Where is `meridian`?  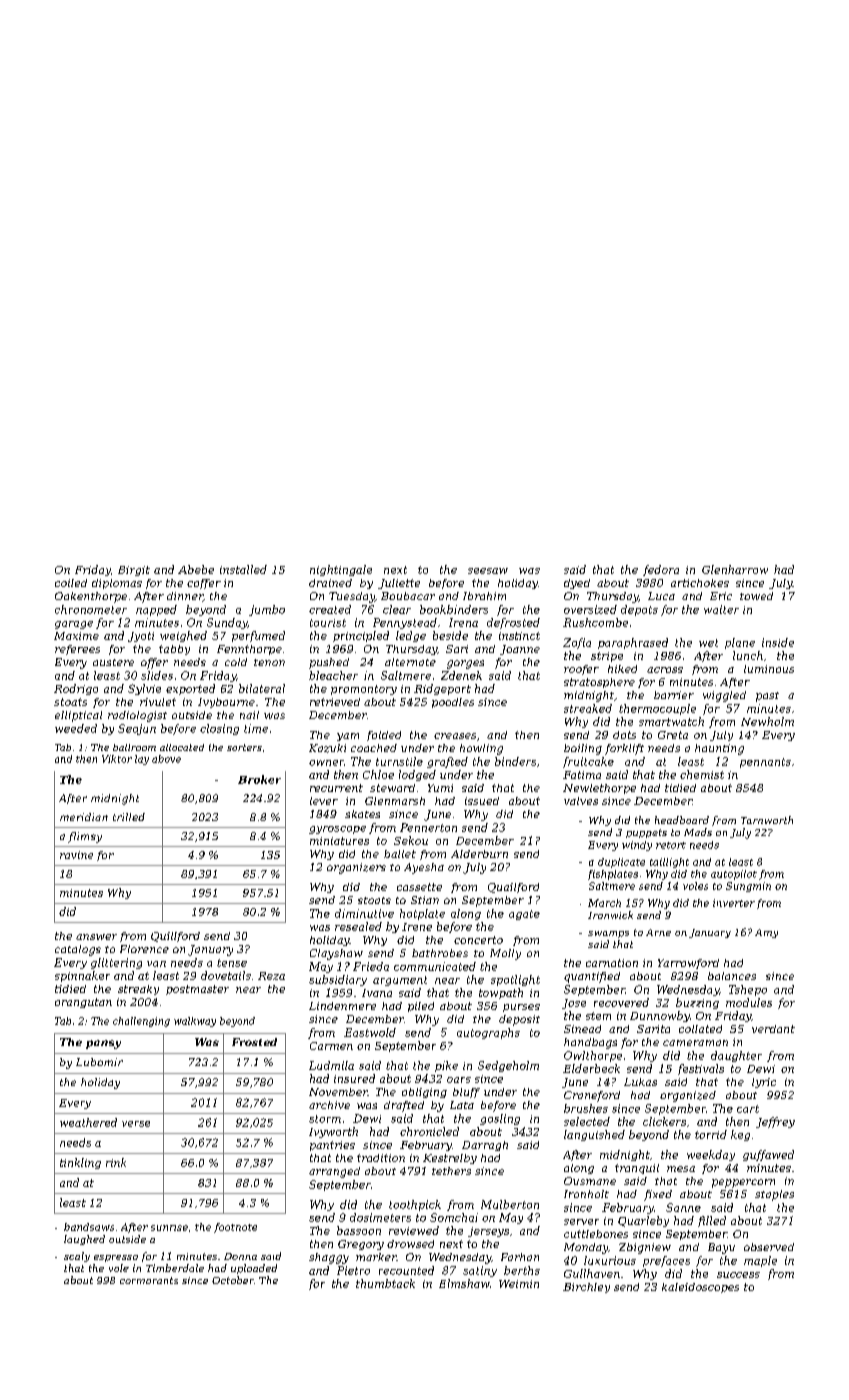 meridian is located at coordinates (84, 817).
